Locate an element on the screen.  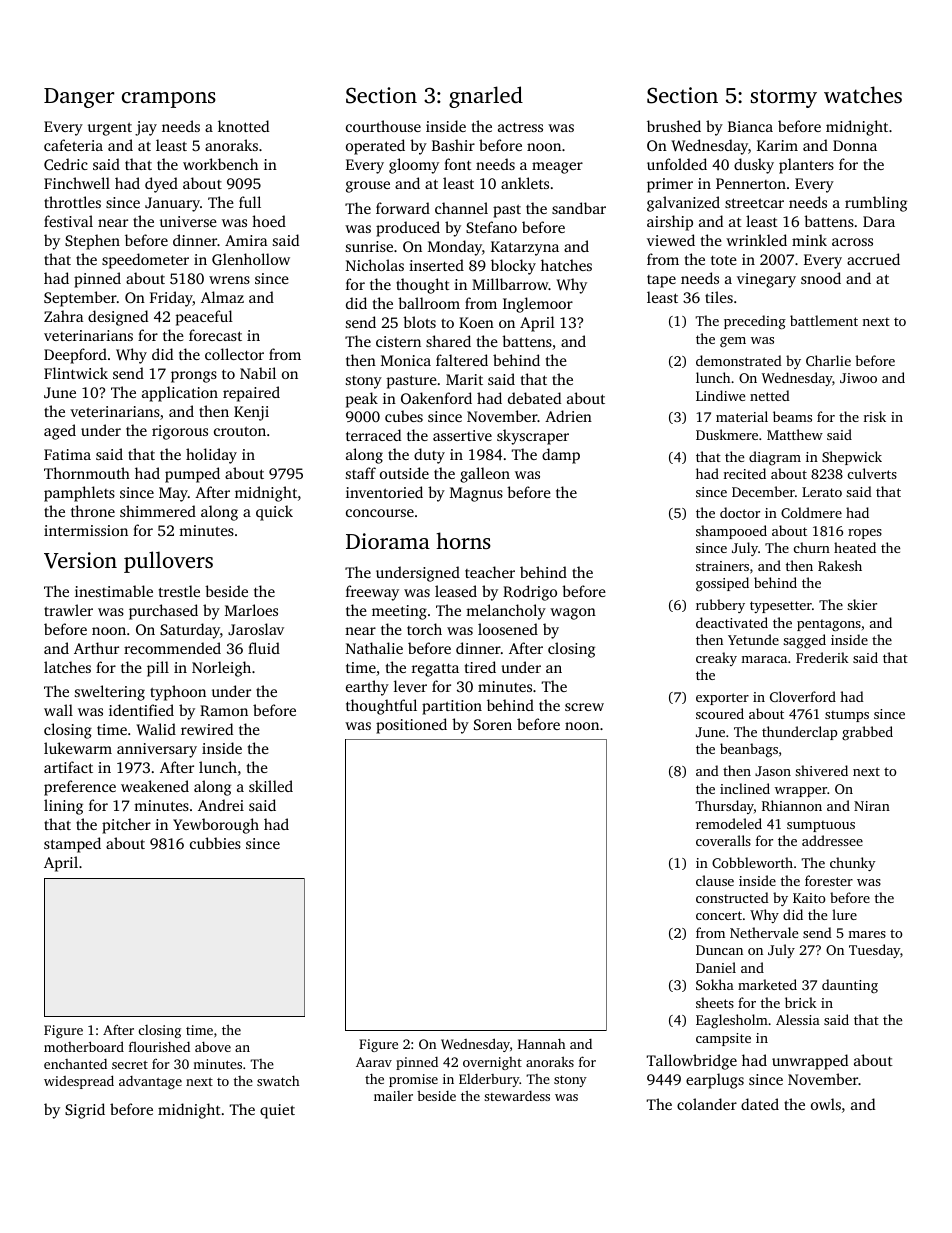
strainers is located at coordinates (722, 566).
